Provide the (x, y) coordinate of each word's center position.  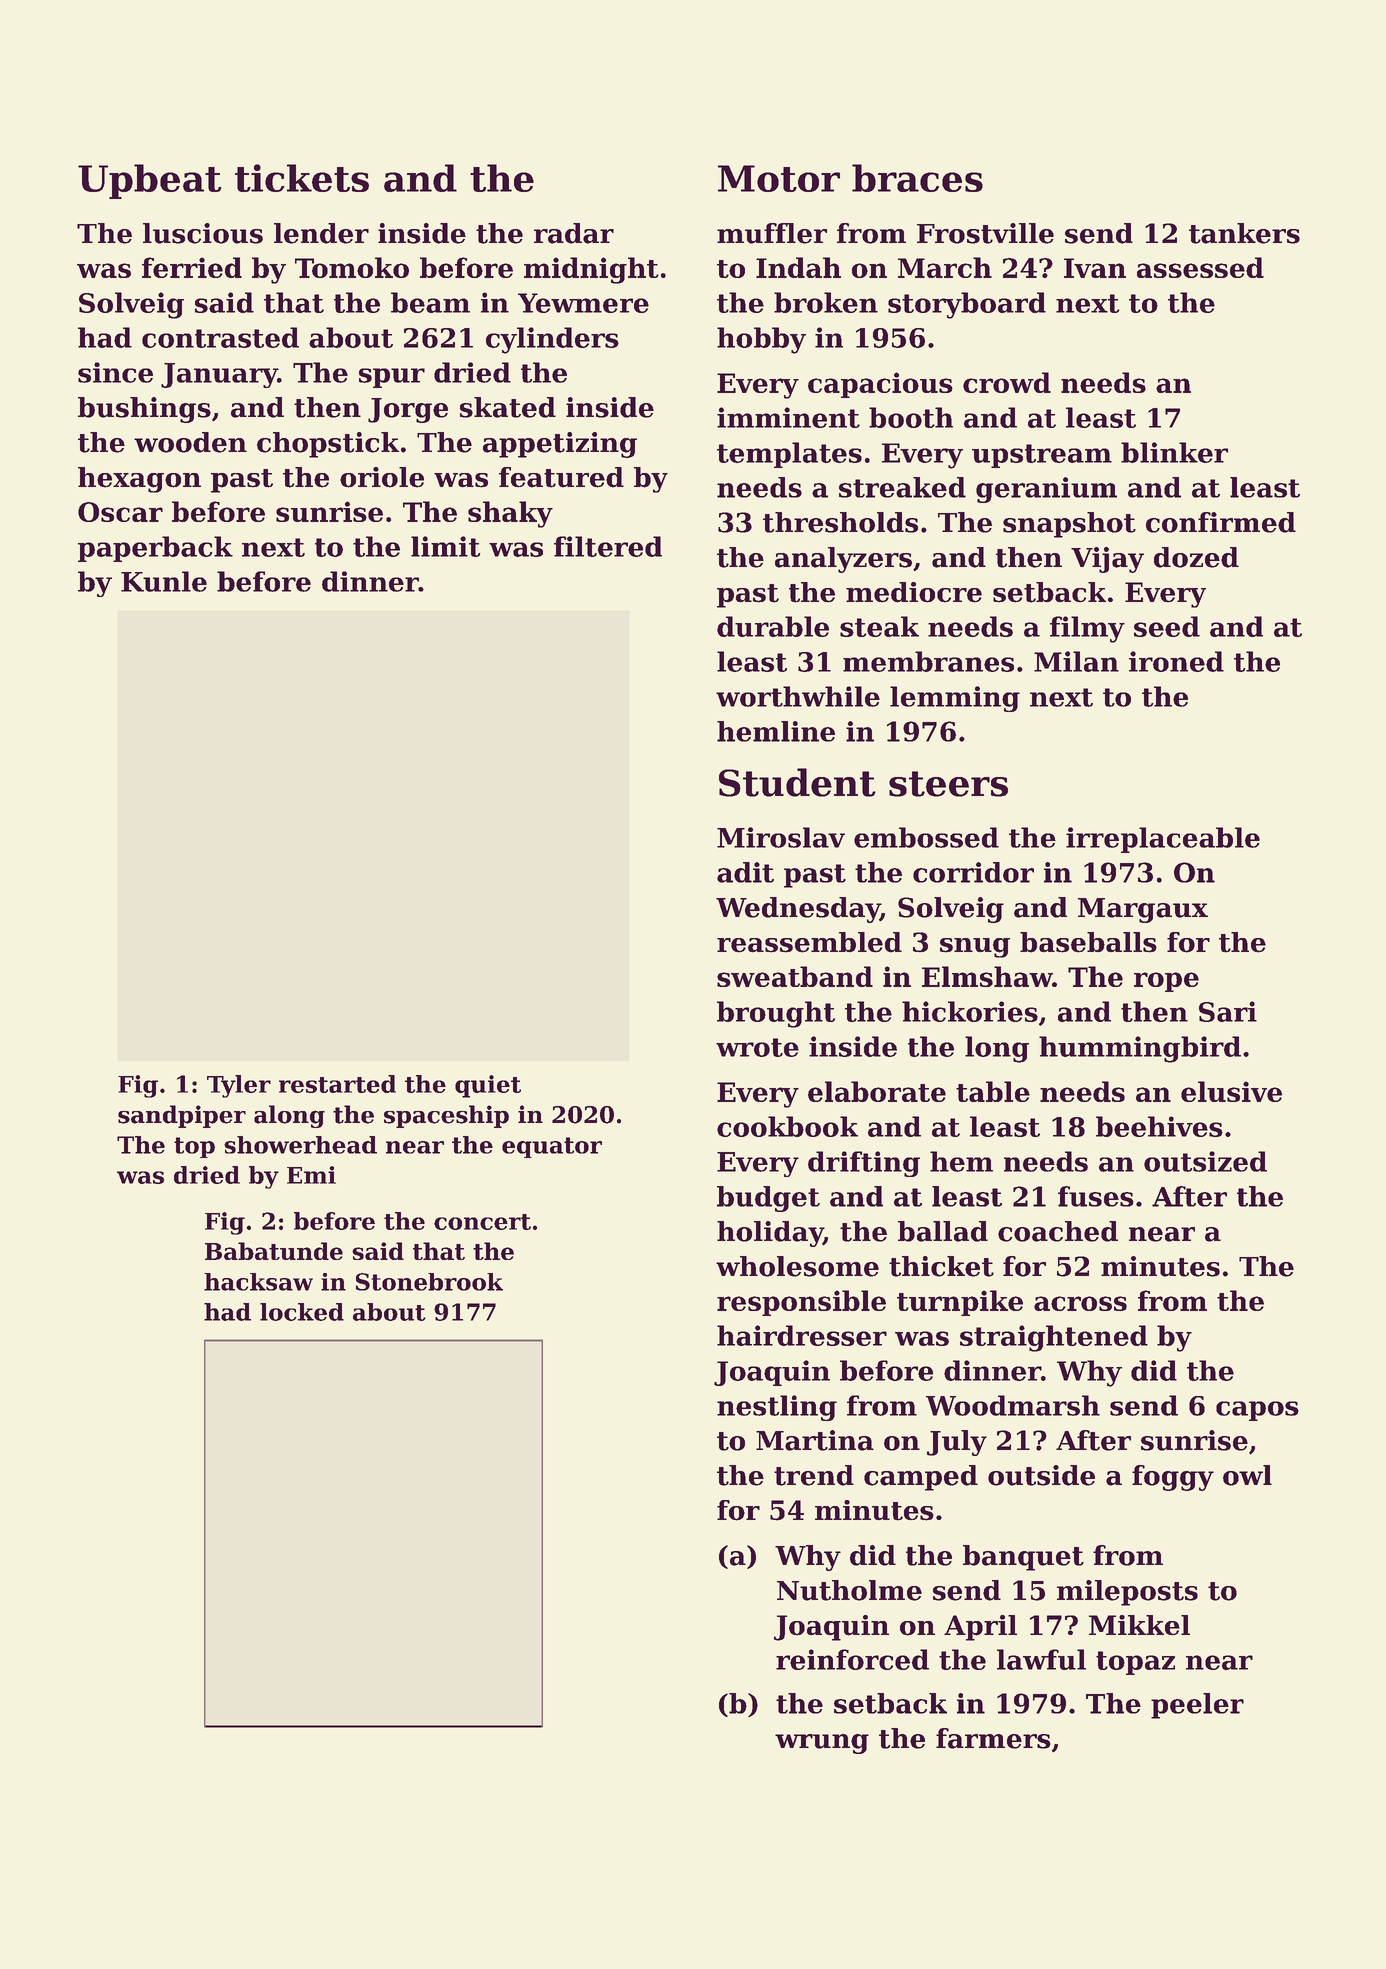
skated (508, 407)
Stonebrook (429, 1282)
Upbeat (149, 181)
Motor (779, 178)
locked (302, 1312)
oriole (382, 477)
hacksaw (258, 1282)
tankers (1244, 233)
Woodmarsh (1013, 1405)
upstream (1042, 456)
